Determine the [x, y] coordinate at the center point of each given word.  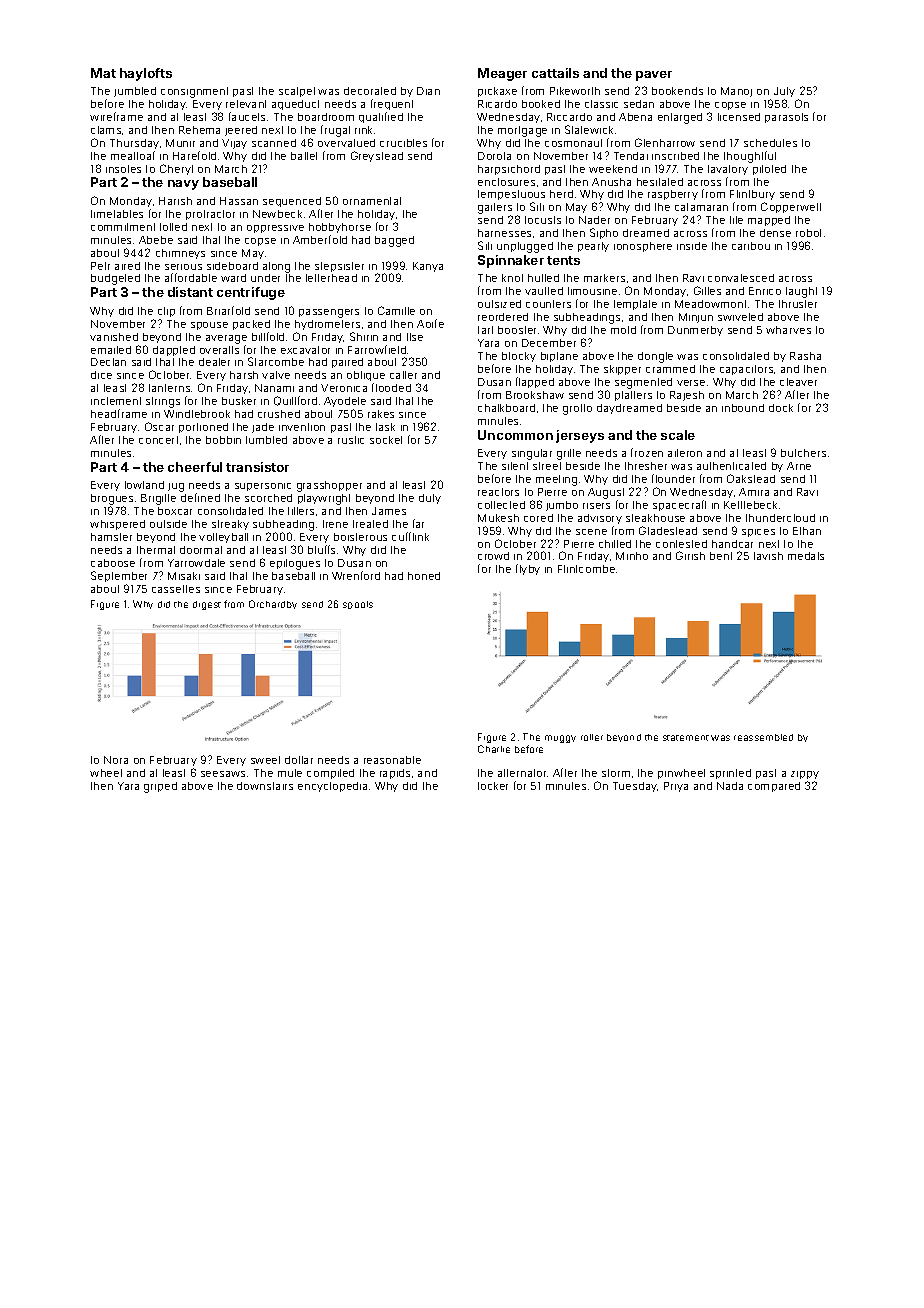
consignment [194, 92]
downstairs [265, 786]
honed [424, 576]
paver [654, 76]
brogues [112, 499]
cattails [555, 73]
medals [806, 556]
